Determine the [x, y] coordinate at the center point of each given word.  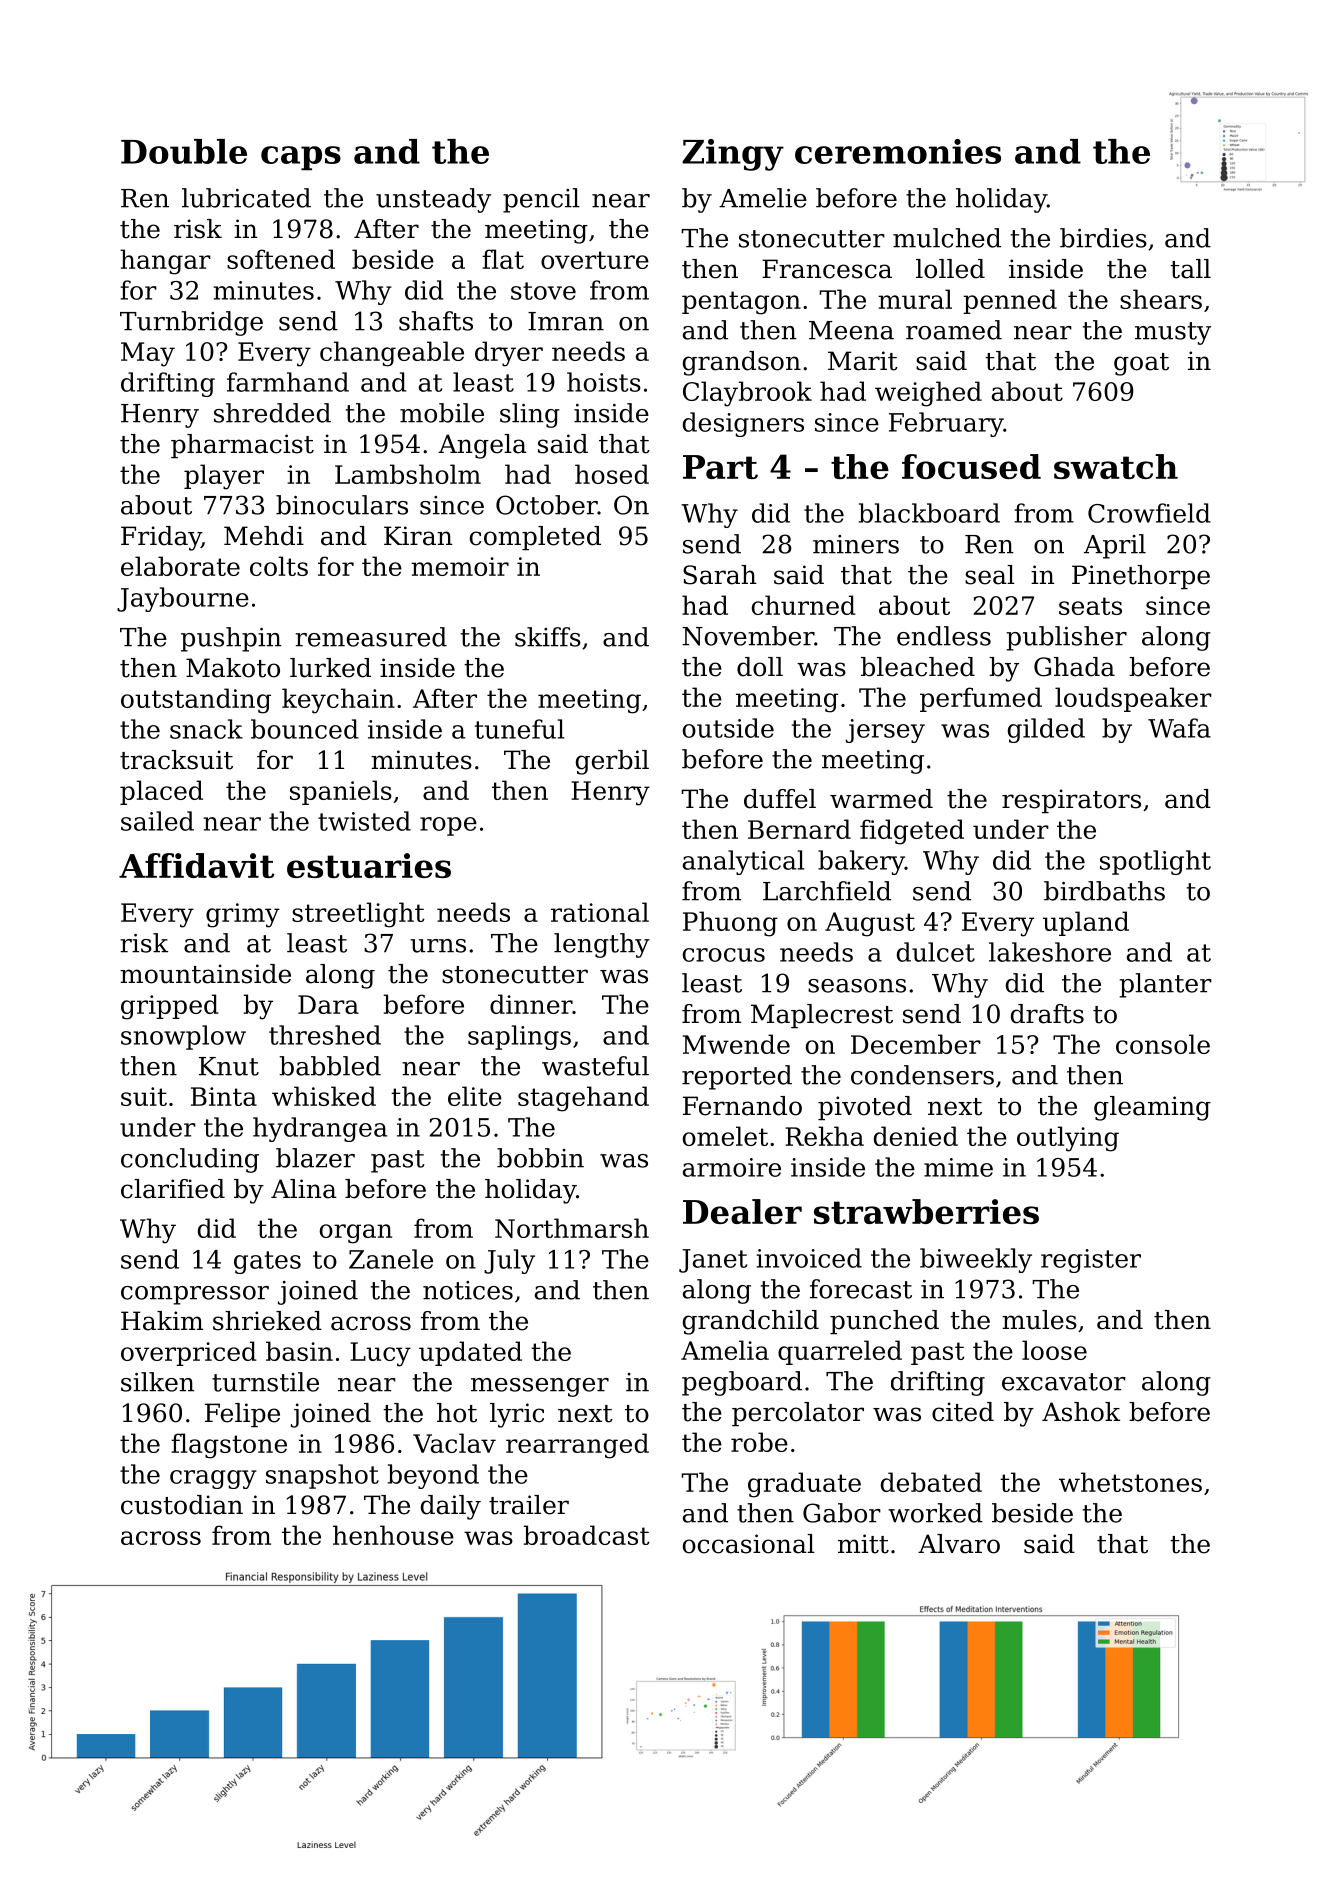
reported [737, 1077]
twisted [364, 821]
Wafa [1179, 728]
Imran [566, 321]
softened [281, 259]
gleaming [1152, 1108]
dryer [509, 354]
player [224, 477]
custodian [182, 1505]
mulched [947, 238]
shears [1161, 299]
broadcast [586, 1535]
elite [475, 1096]
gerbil [612, 762]
